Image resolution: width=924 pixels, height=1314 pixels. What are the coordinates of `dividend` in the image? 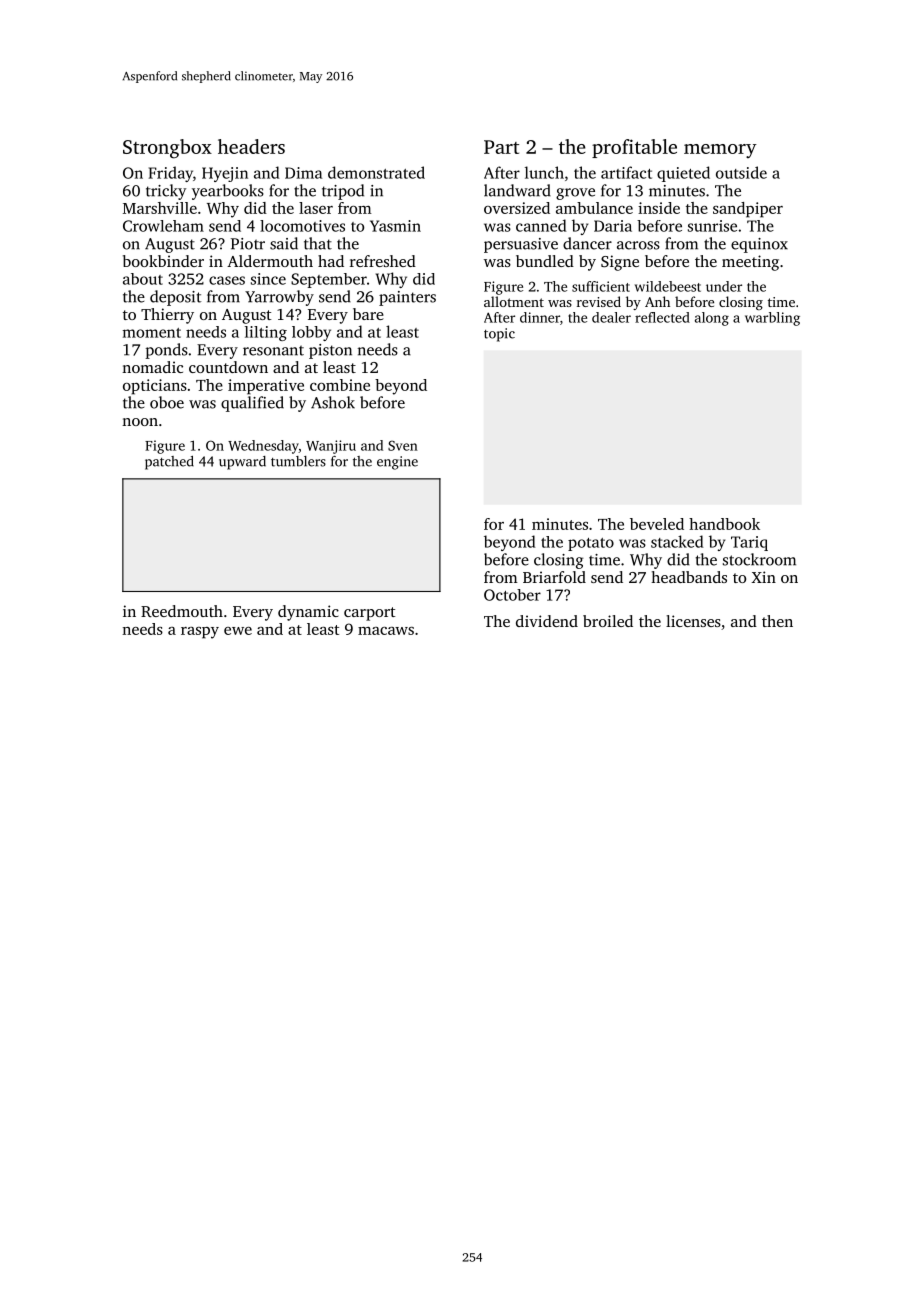 It's located at (547, 621).
